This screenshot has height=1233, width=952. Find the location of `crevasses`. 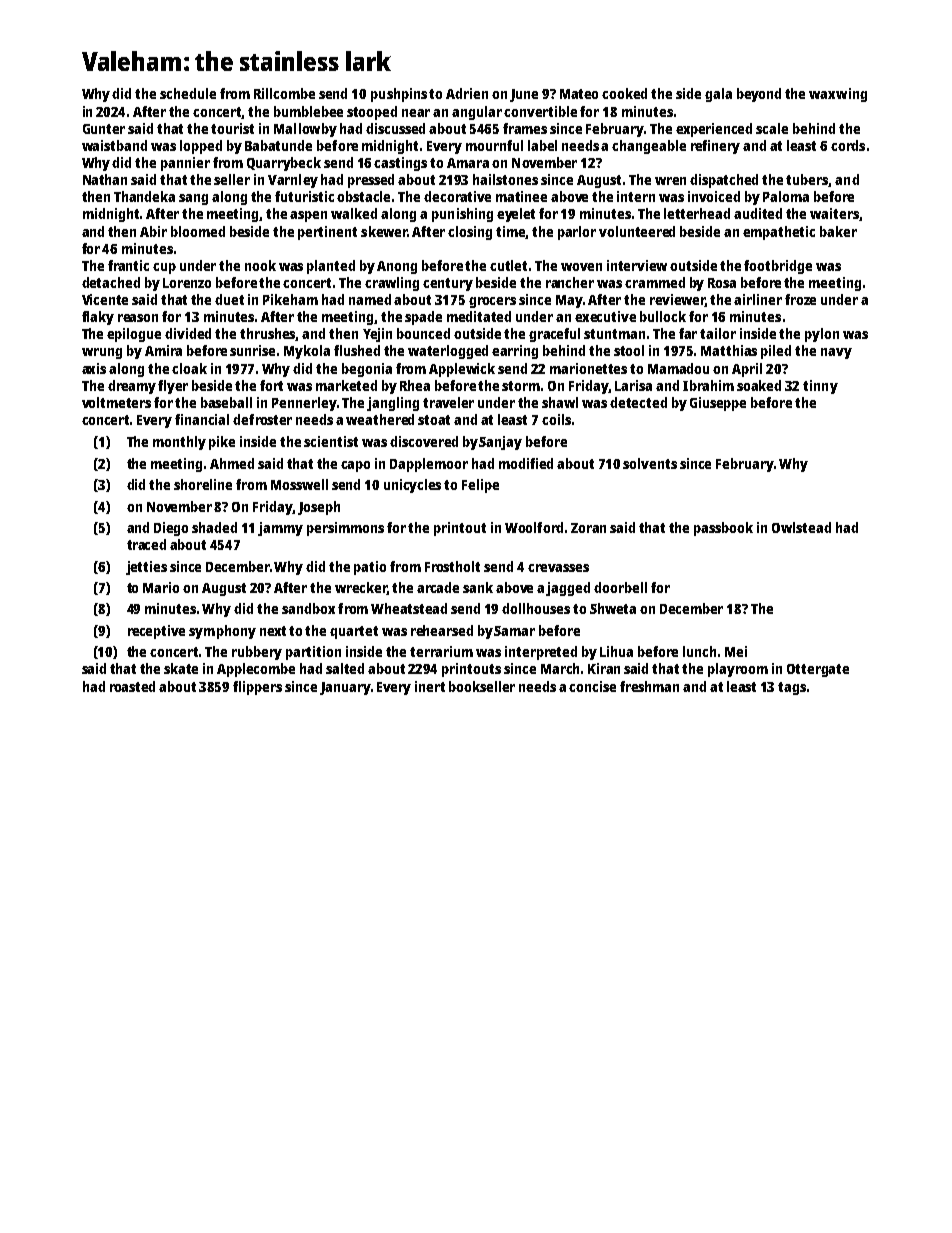

crevasses is located at coordinates (558, 568).
